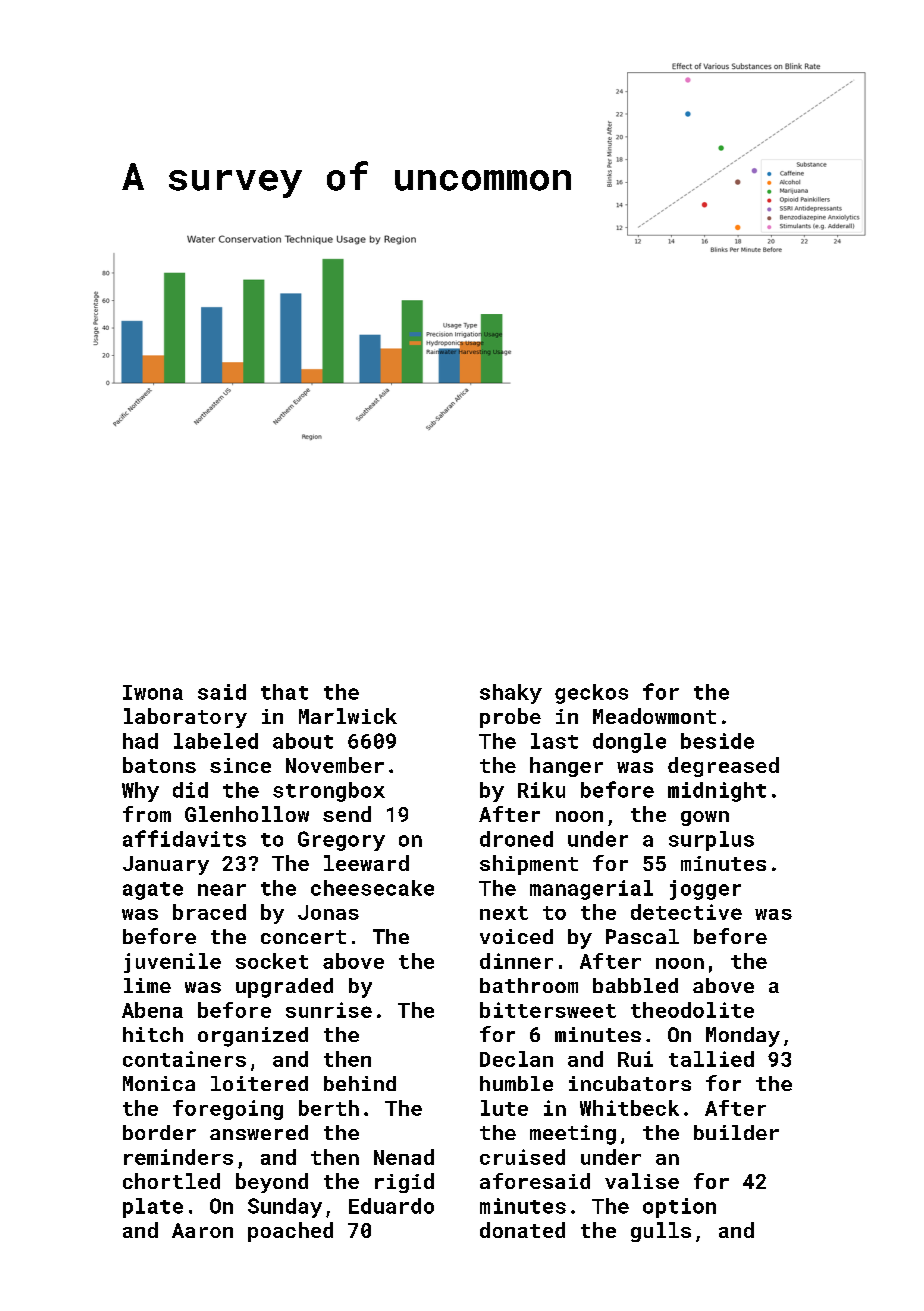 The width and height of the page is (924, 1311). I want to click on Iwona, so click(153, 692).
